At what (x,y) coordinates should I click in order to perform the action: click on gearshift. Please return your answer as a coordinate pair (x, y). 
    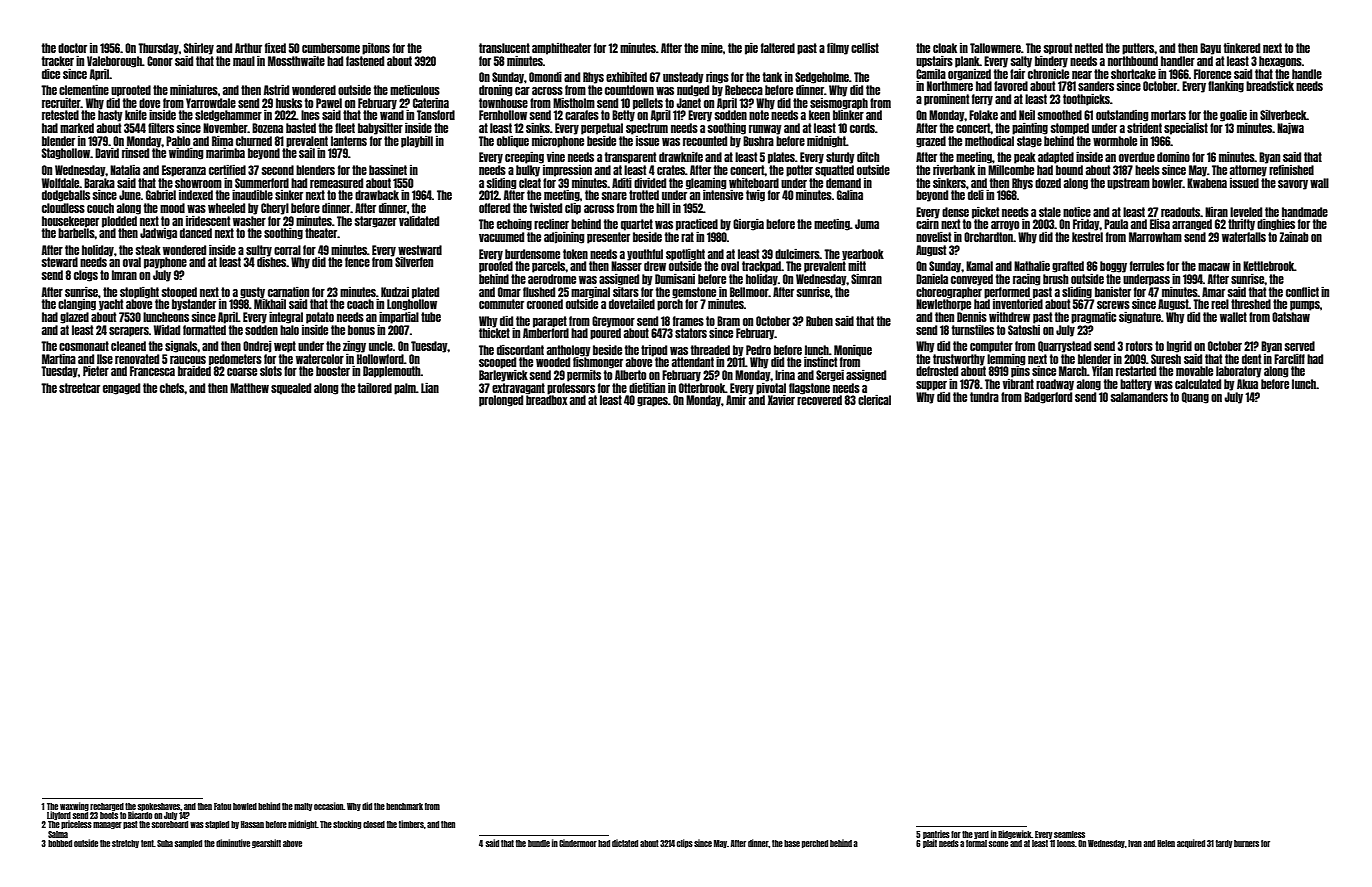
    Looking at the image, I should click on (266, 843).
